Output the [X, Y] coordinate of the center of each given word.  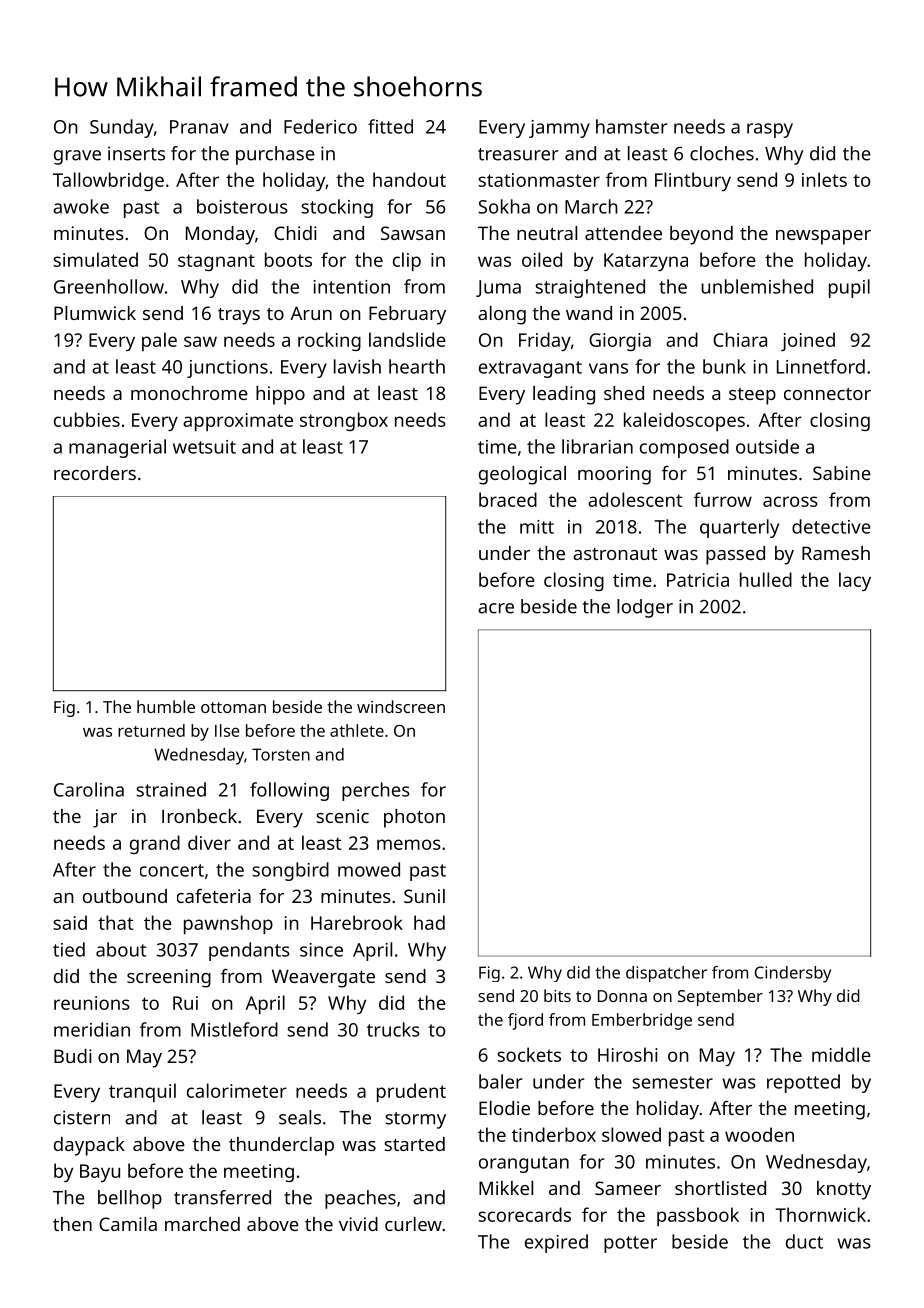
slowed [631, 1134]
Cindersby [793, 974]
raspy [770, 130]
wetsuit [204, 447]
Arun [311, 313]
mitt [537, 527]
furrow [723, 499]
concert [172, 870]
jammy [559, 129]
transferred [222, 1197]
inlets [824, 179]
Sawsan [413, 233]
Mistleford [234, 1029]
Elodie [504, 1108]
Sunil [424, 896]
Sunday [122, 128]
